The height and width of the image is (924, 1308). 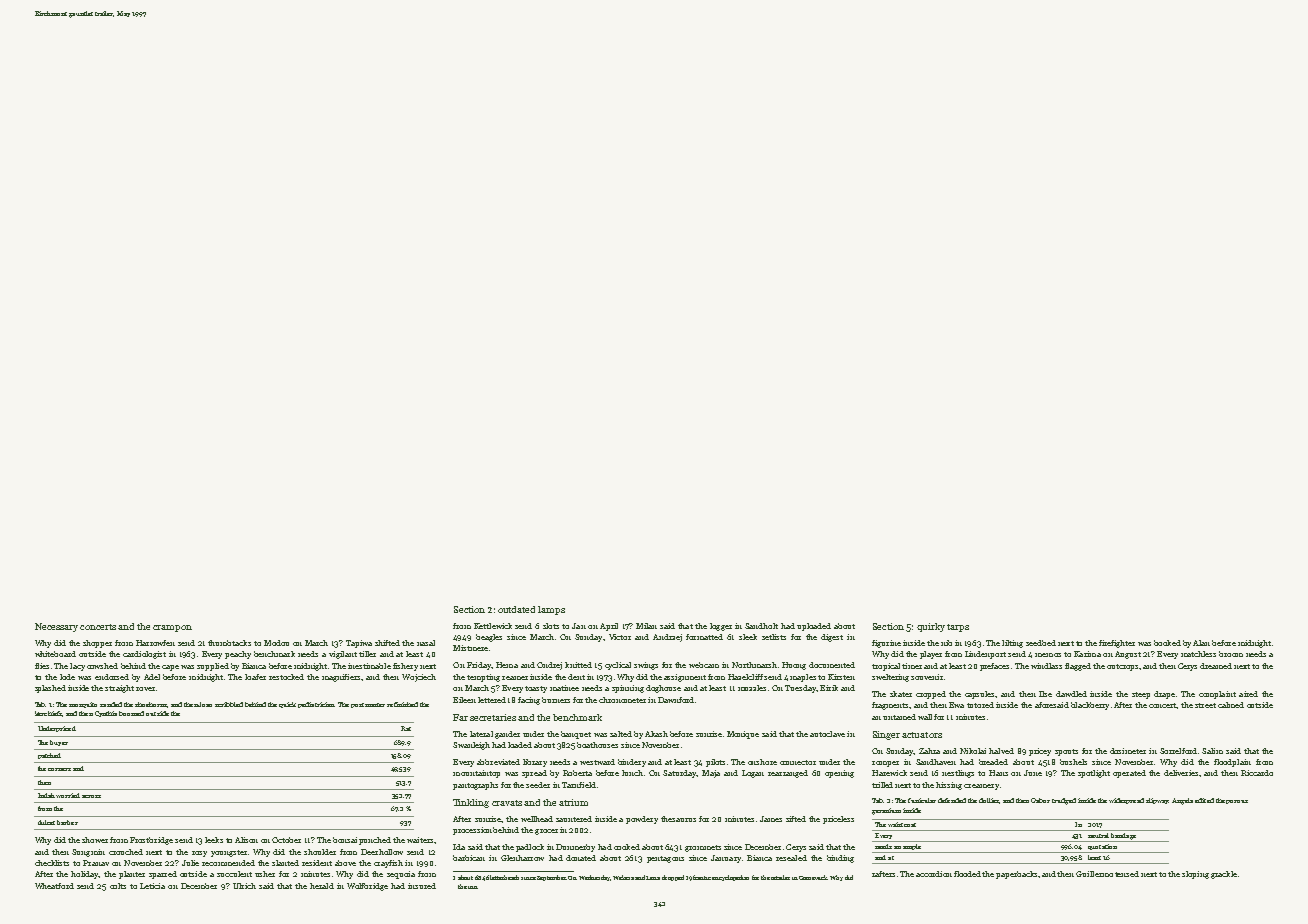 I want to click on crampon, so click(x=172, y=628).
